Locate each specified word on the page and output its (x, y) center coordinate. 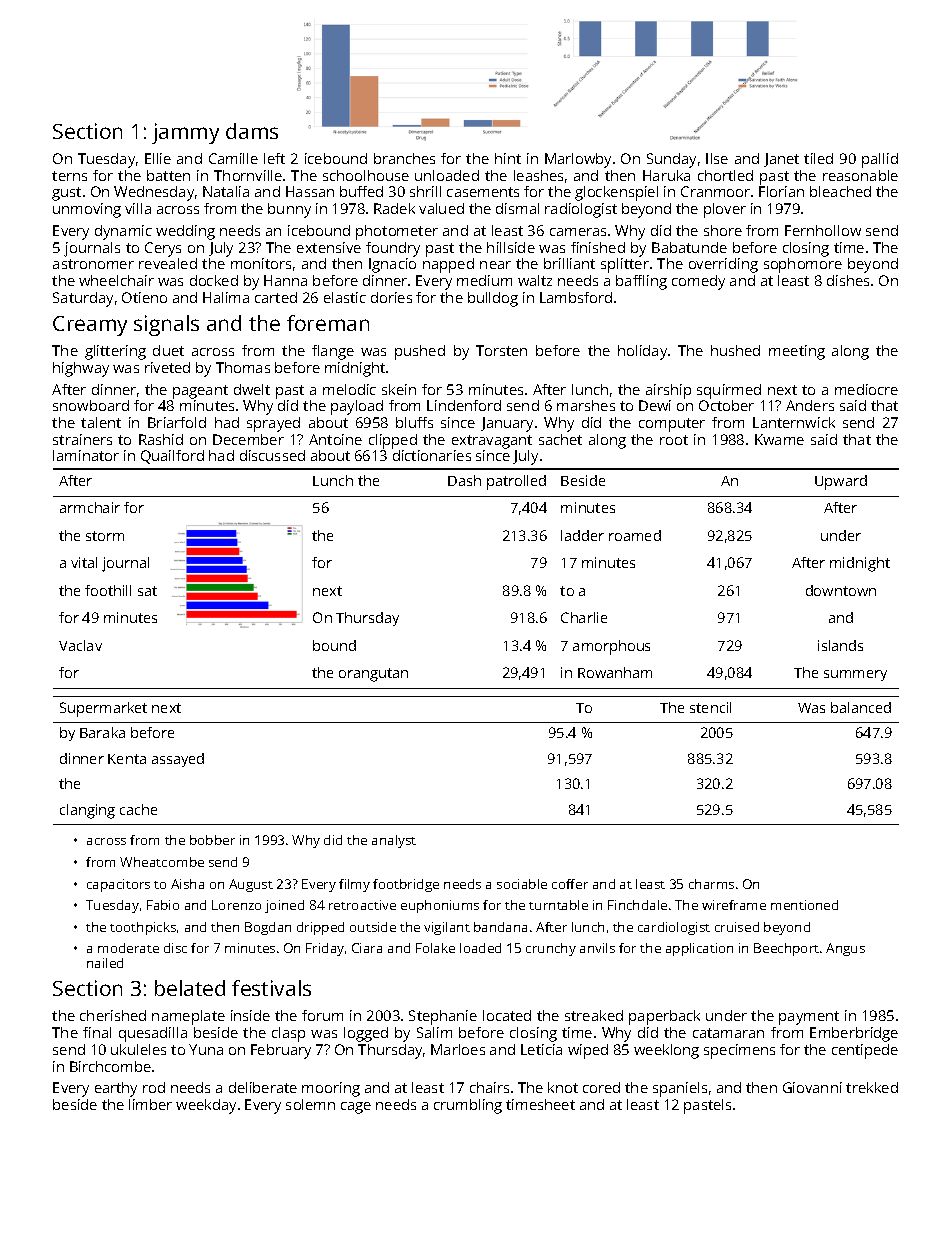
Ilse (717, 158)
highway (81, 369)
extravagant (492, 442)
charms (711, 884)
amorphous (611, 647)
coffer (570, 884)
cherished (113, 1015)
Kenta (127, 759)
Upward (841, 482)
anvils (597, 948)
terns (69, 176)
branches (404, 158)
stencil (710, 707)
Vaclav (80, 645)
